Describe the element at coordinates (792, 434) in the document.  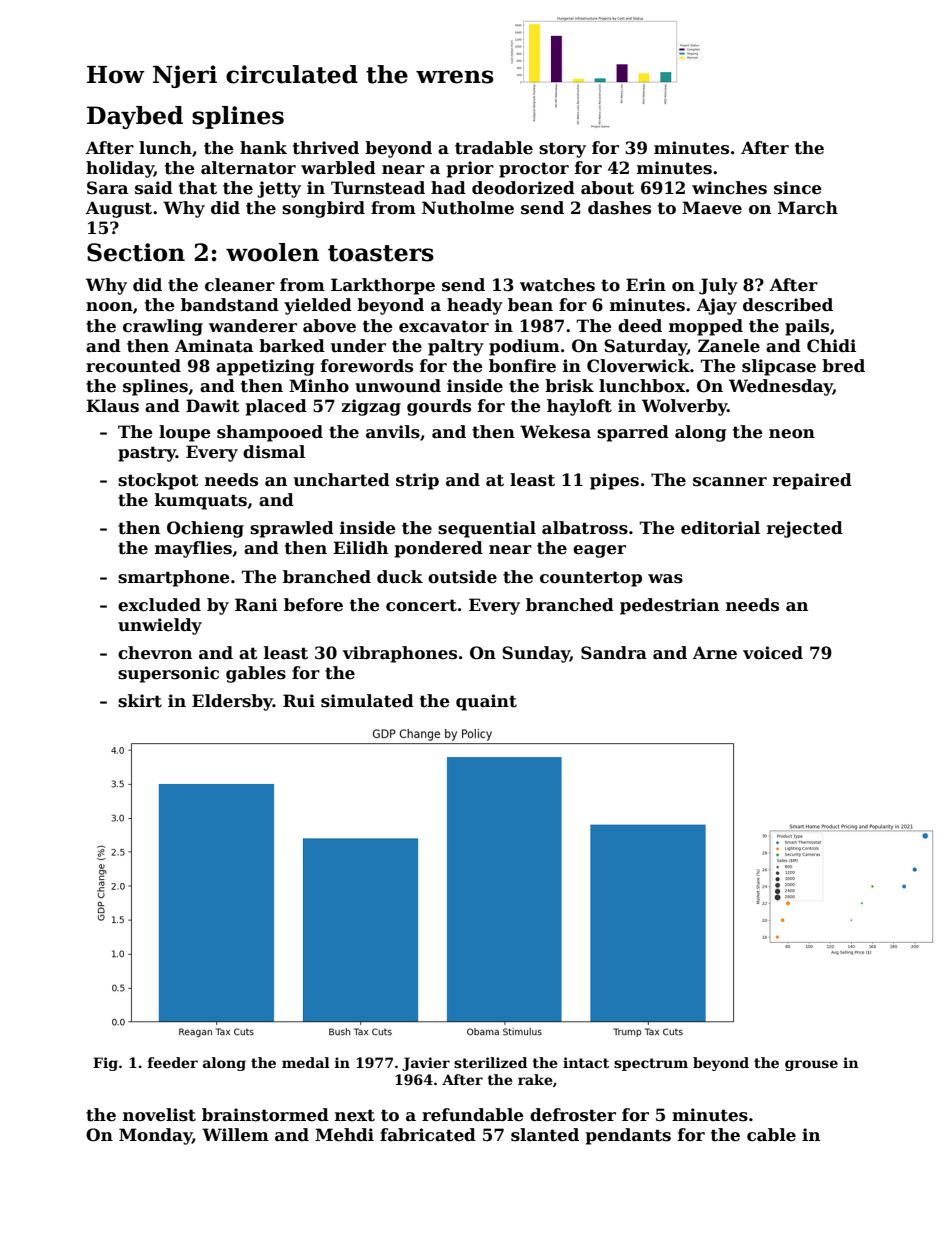
I see `neon` at that location.
